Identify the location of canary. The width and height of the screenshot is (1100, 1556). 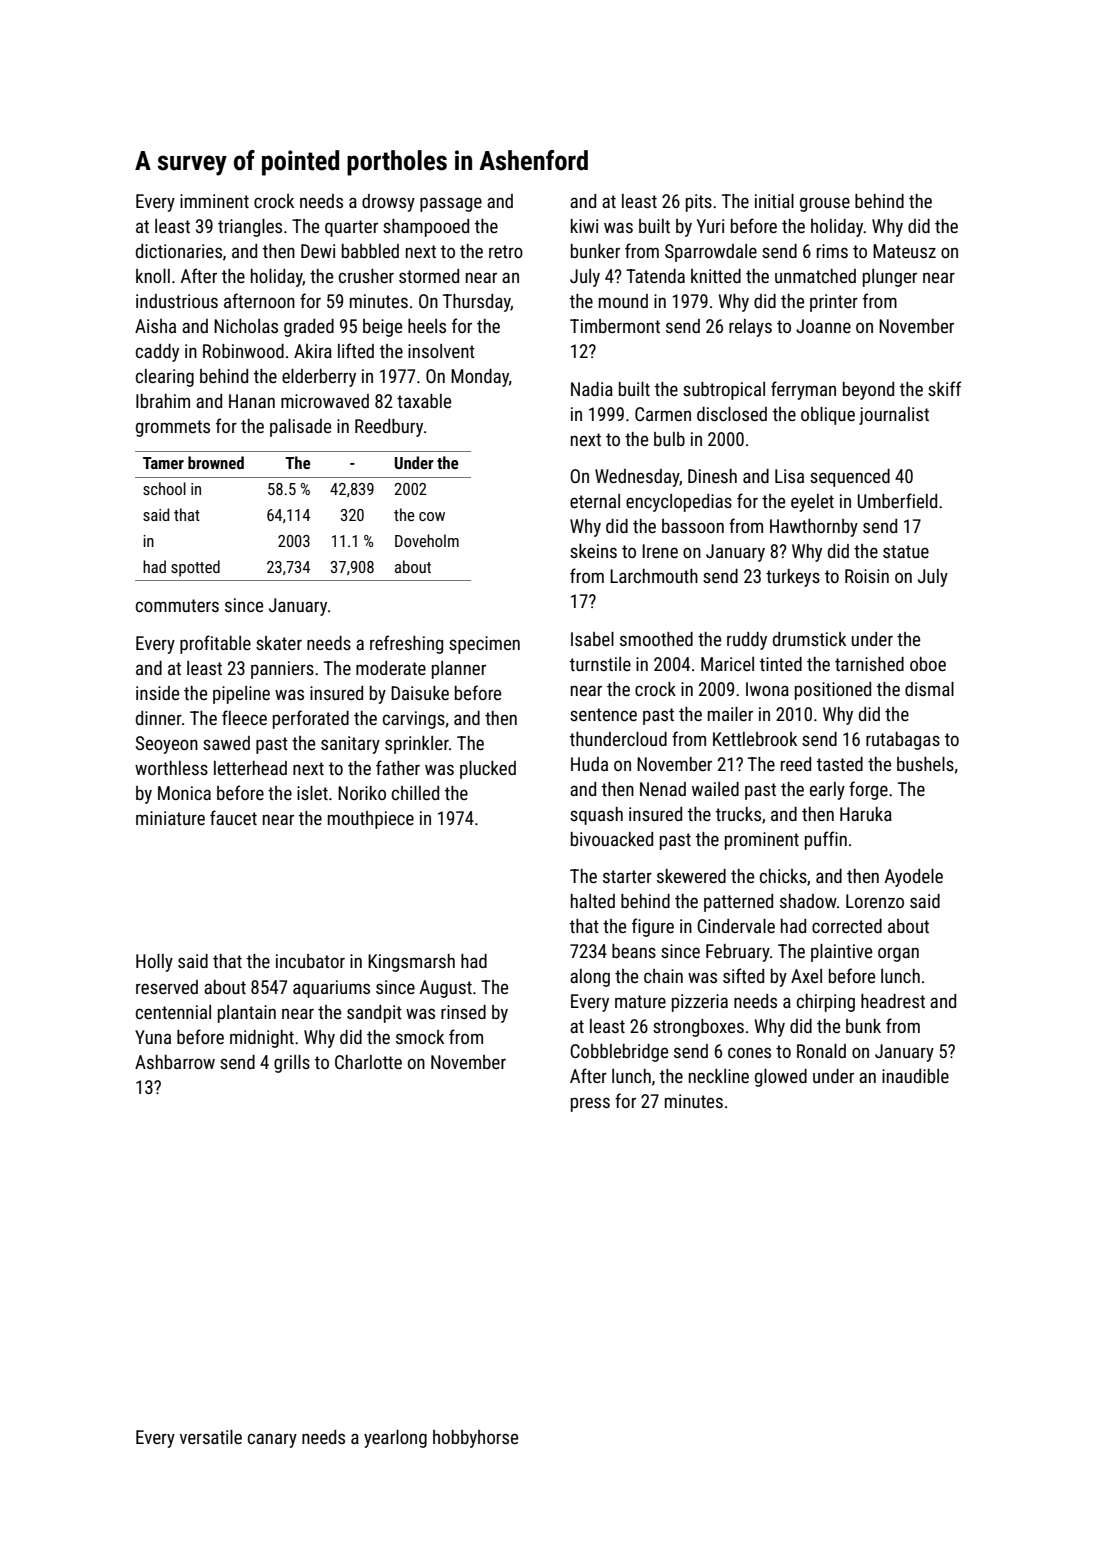
(272, 1440).
